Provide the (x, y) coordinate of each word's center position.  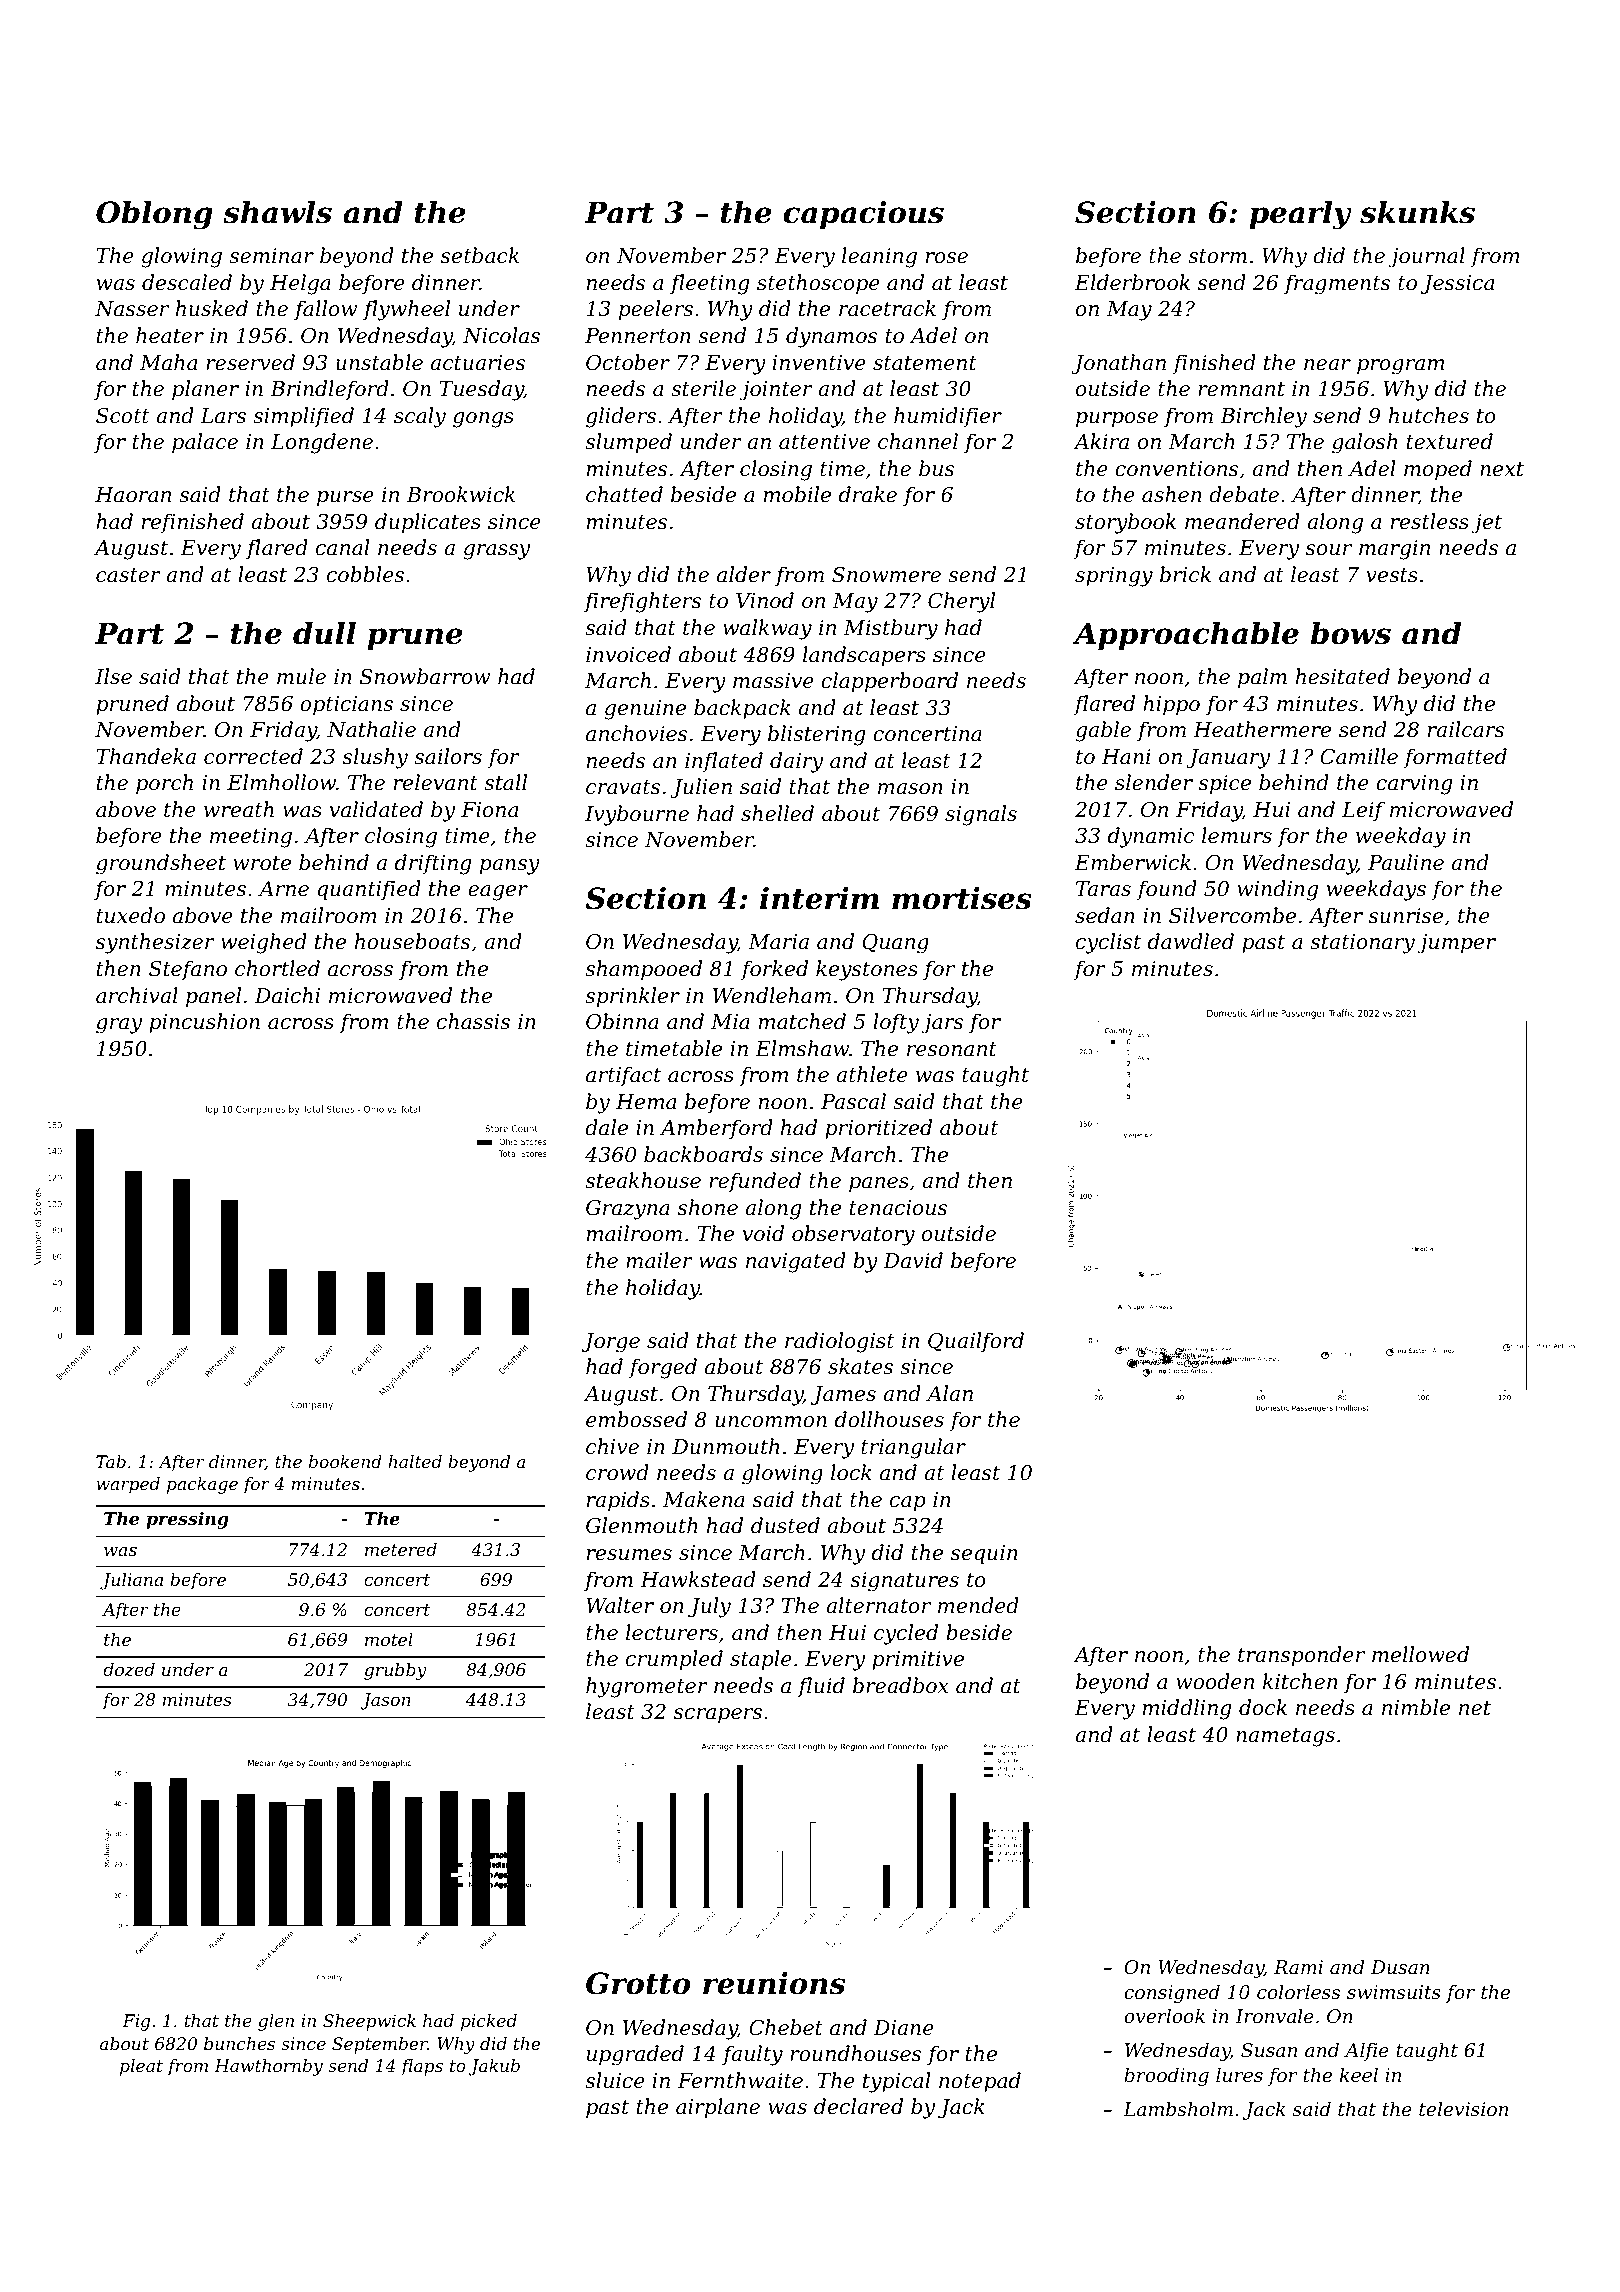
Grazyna (628, 1210)
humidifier (948, 417)
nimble (1416, 1707)
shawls (277, 212)
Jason (386, 1701)
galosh (1364, 443)
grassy (496, 552)
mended (978, 1605)
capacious (864, 215)
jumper (1456, 944)
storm (1217, 256)
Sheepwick (369, 2022)
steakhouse (643, 1180)
